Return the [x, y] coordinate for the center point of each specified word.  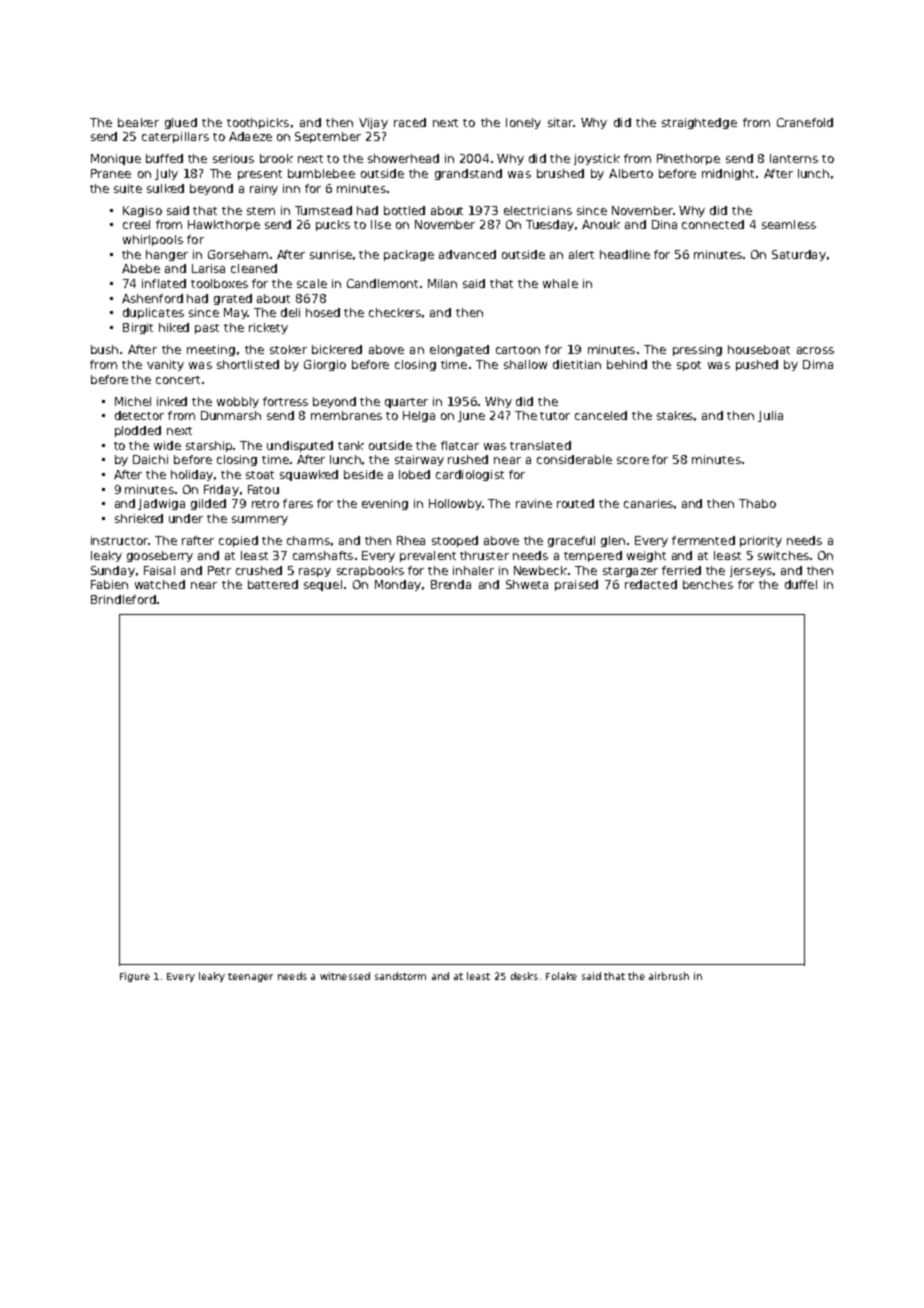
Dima [818, 364]
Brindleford [123, 599]
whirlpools [153, 240]
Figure [135, 977]
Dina [664, 224]
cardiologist [470, 475]
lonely [523, 123]
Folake [561, 976]
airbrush [669, 976]
